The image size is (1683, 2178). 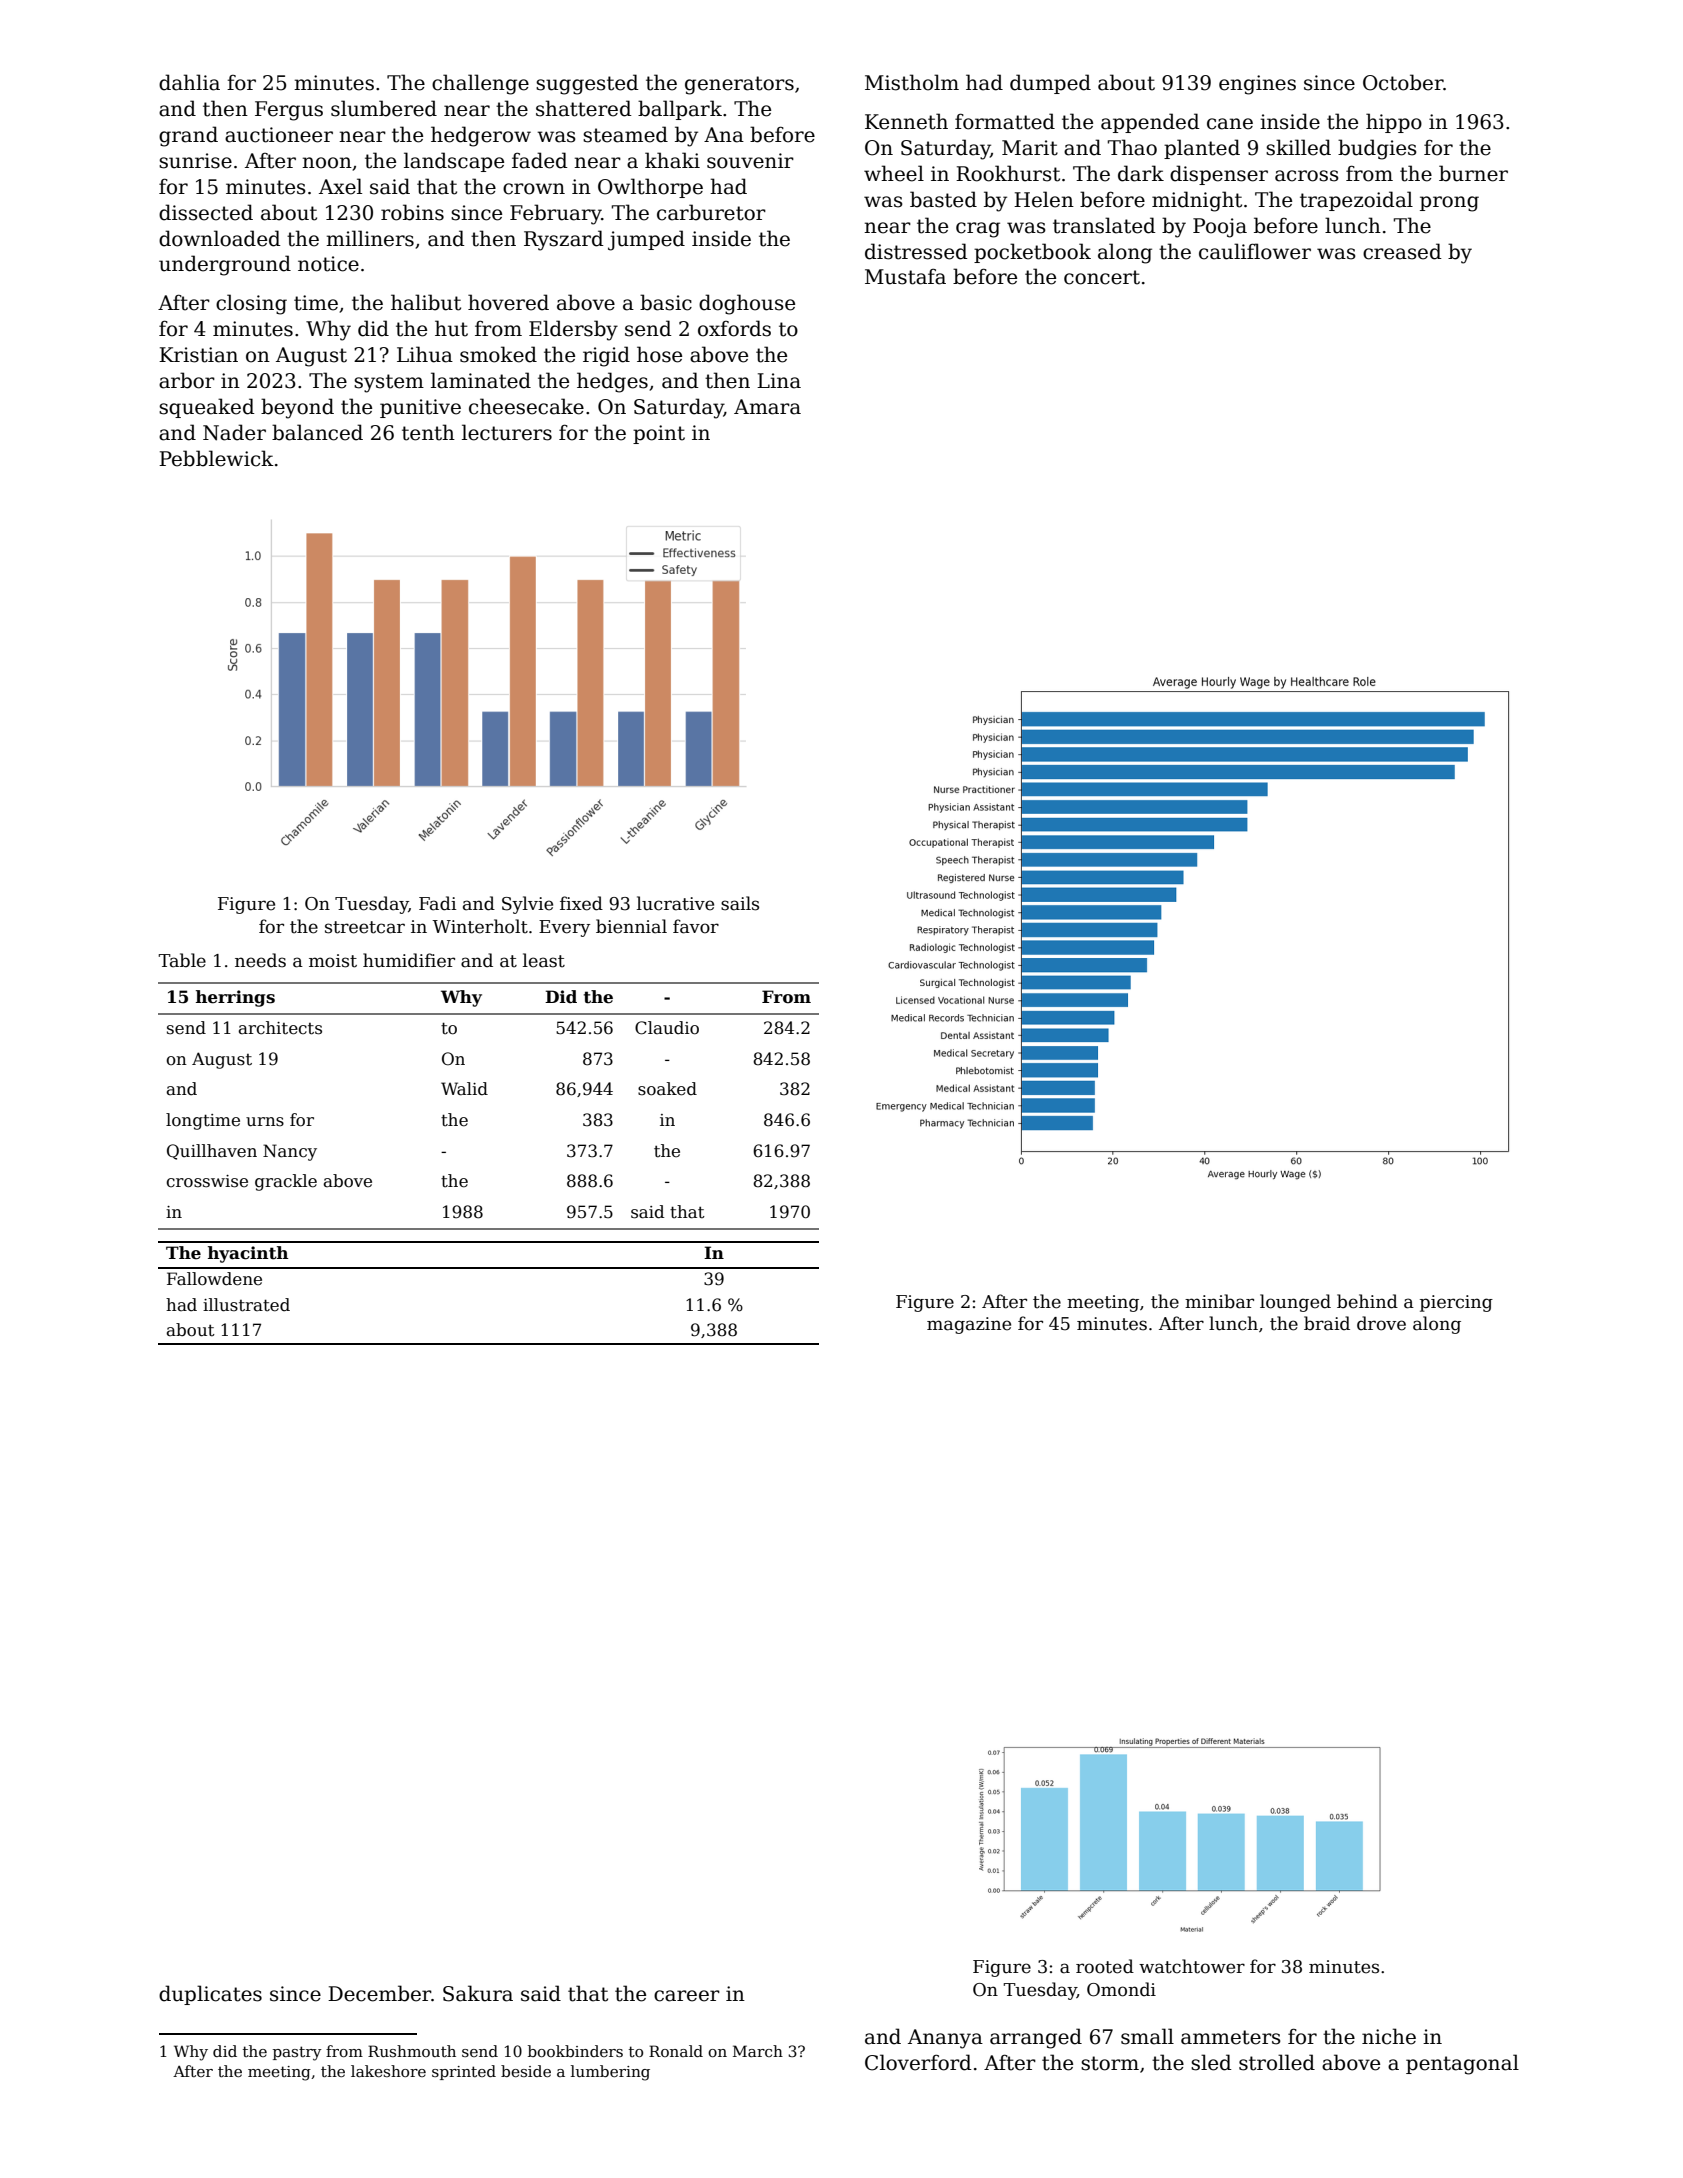 I want to click on creased, so click(x=1402, y=251).
